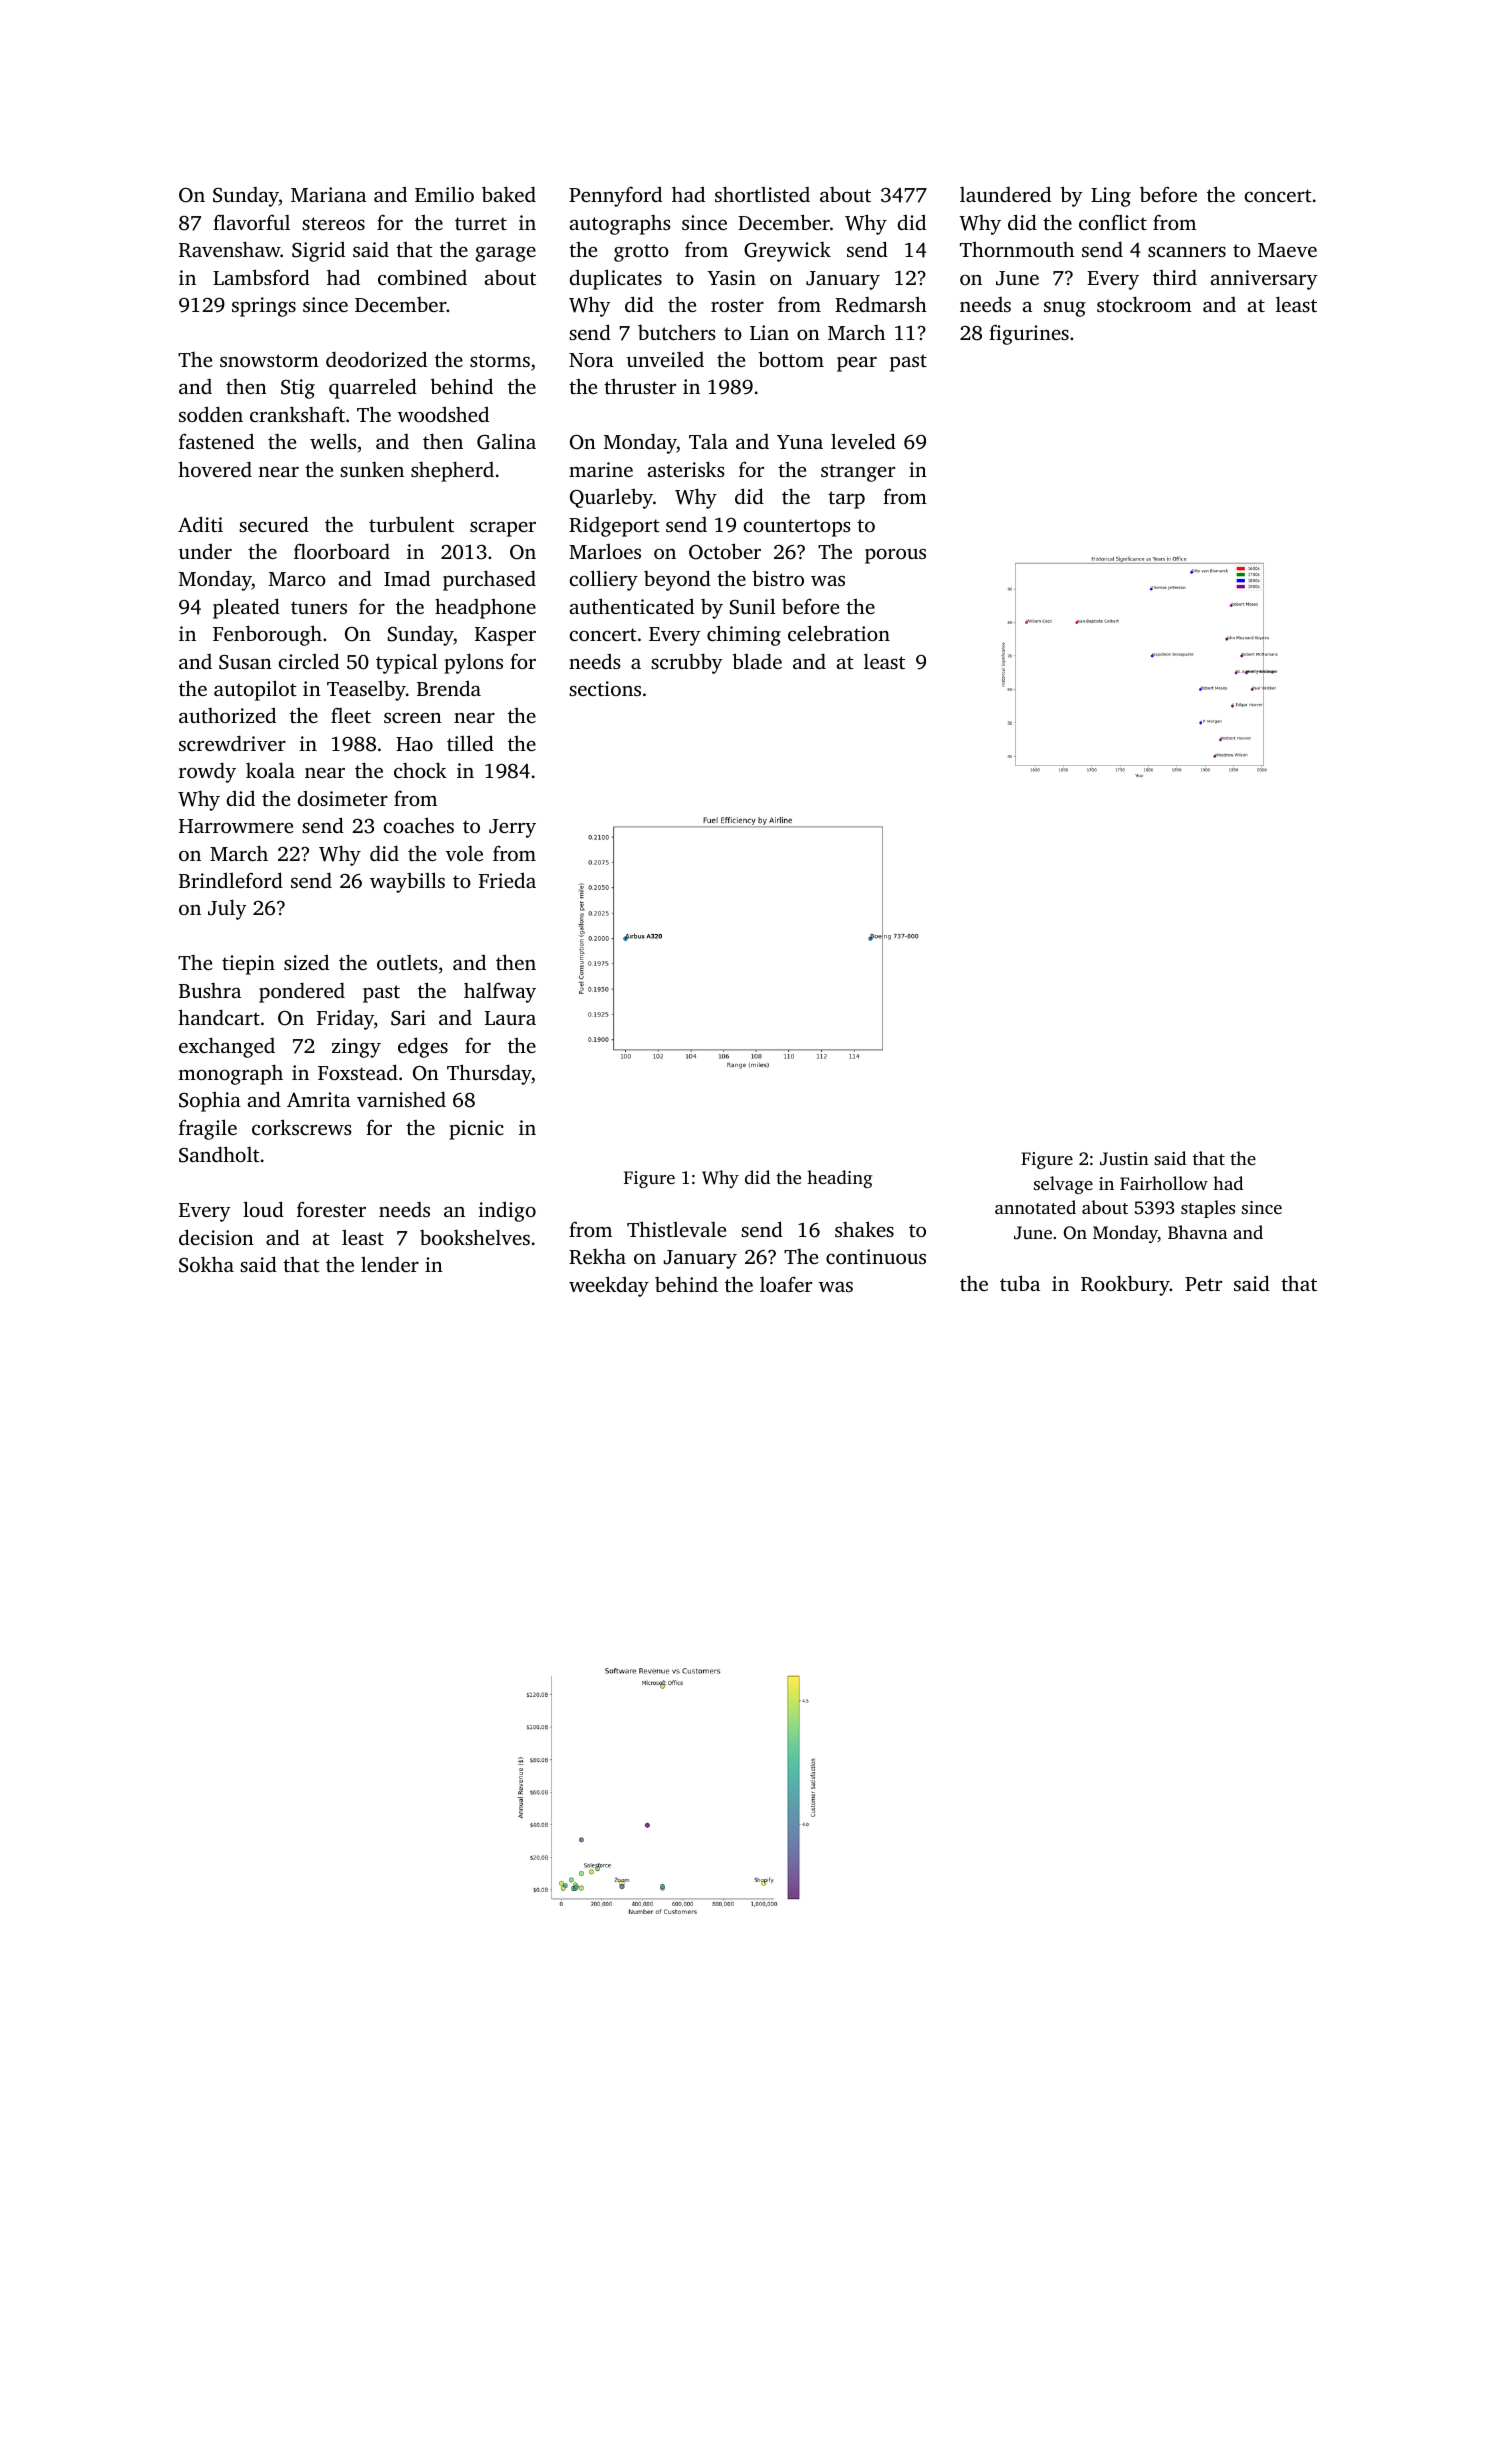 The height and width of the image is (2464, 1496). What do you see at coordinates (452, 471) in the image?
I see `shepherd` at bounding box center [452, 471].
